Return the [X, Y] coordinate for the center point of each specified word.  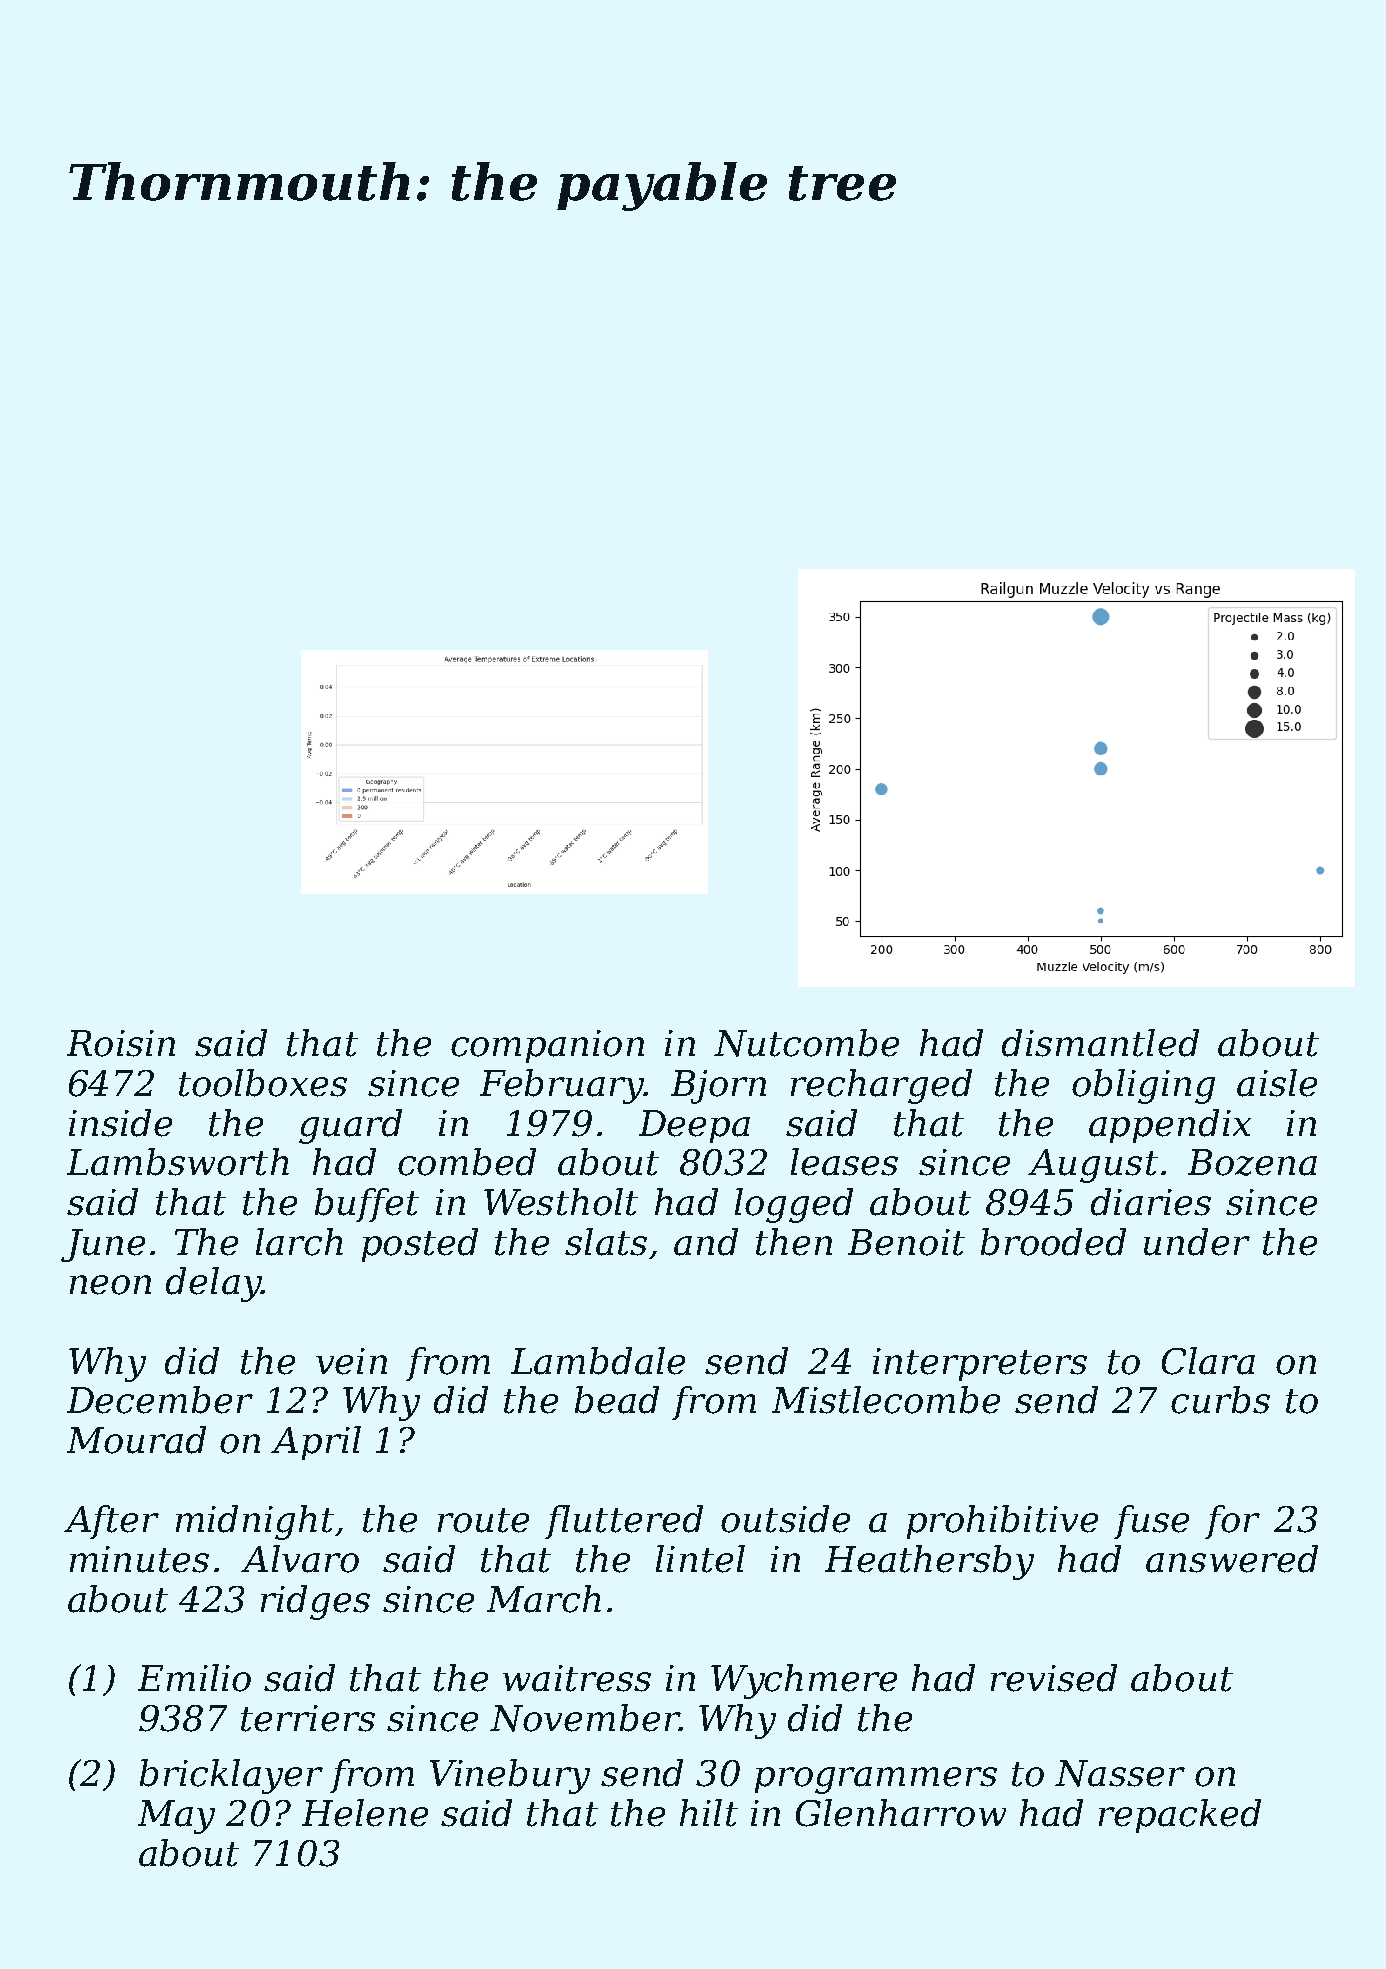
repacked [1180, 1816]
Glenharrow [901, 1813]
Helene [365, 1813]
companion [547, 1046]
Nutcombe [806, 1043]
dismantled [1100, 1043]
